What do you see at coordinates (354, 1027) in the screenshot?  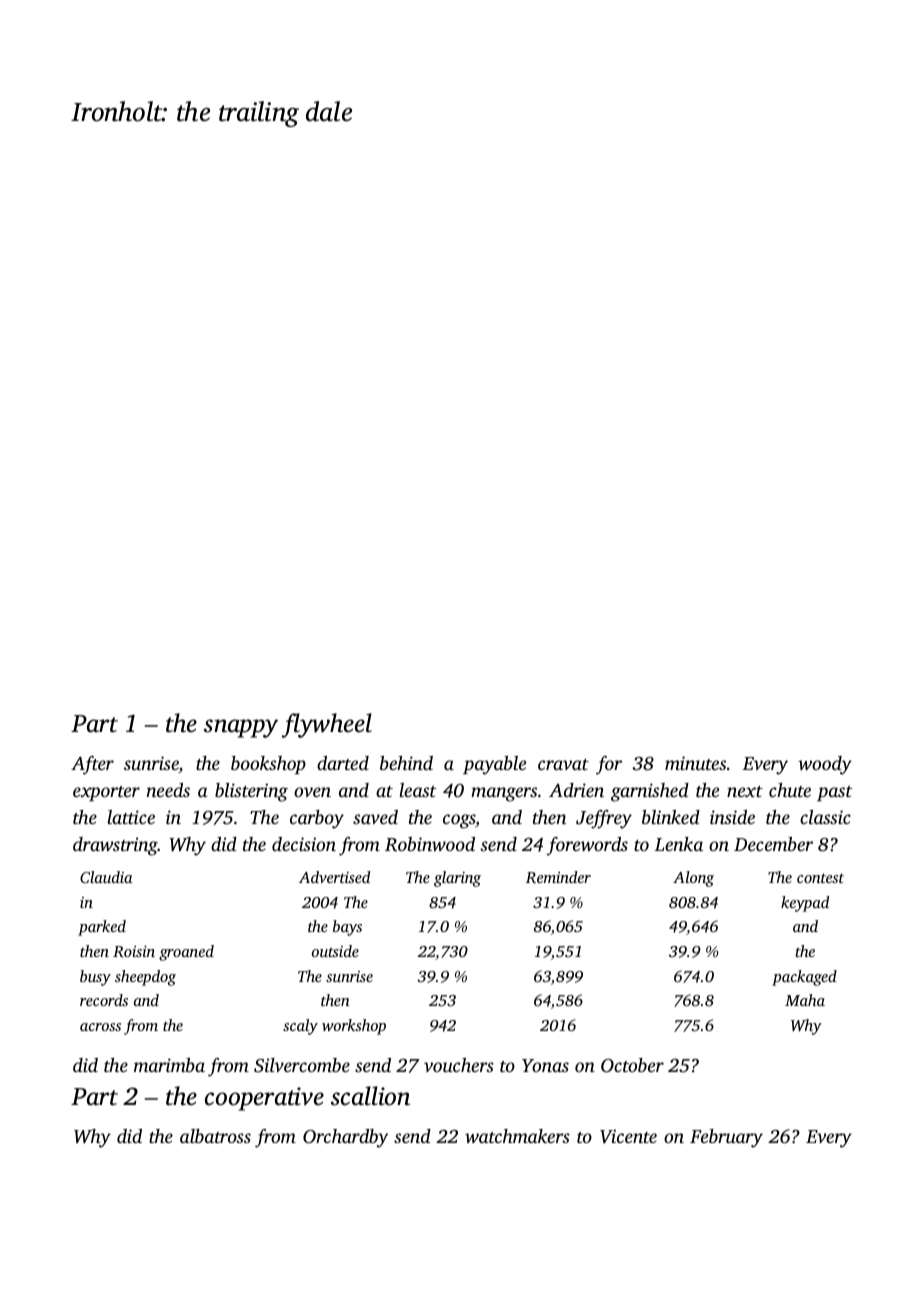 I see `workshop` at bounding box center [354, 1027].
